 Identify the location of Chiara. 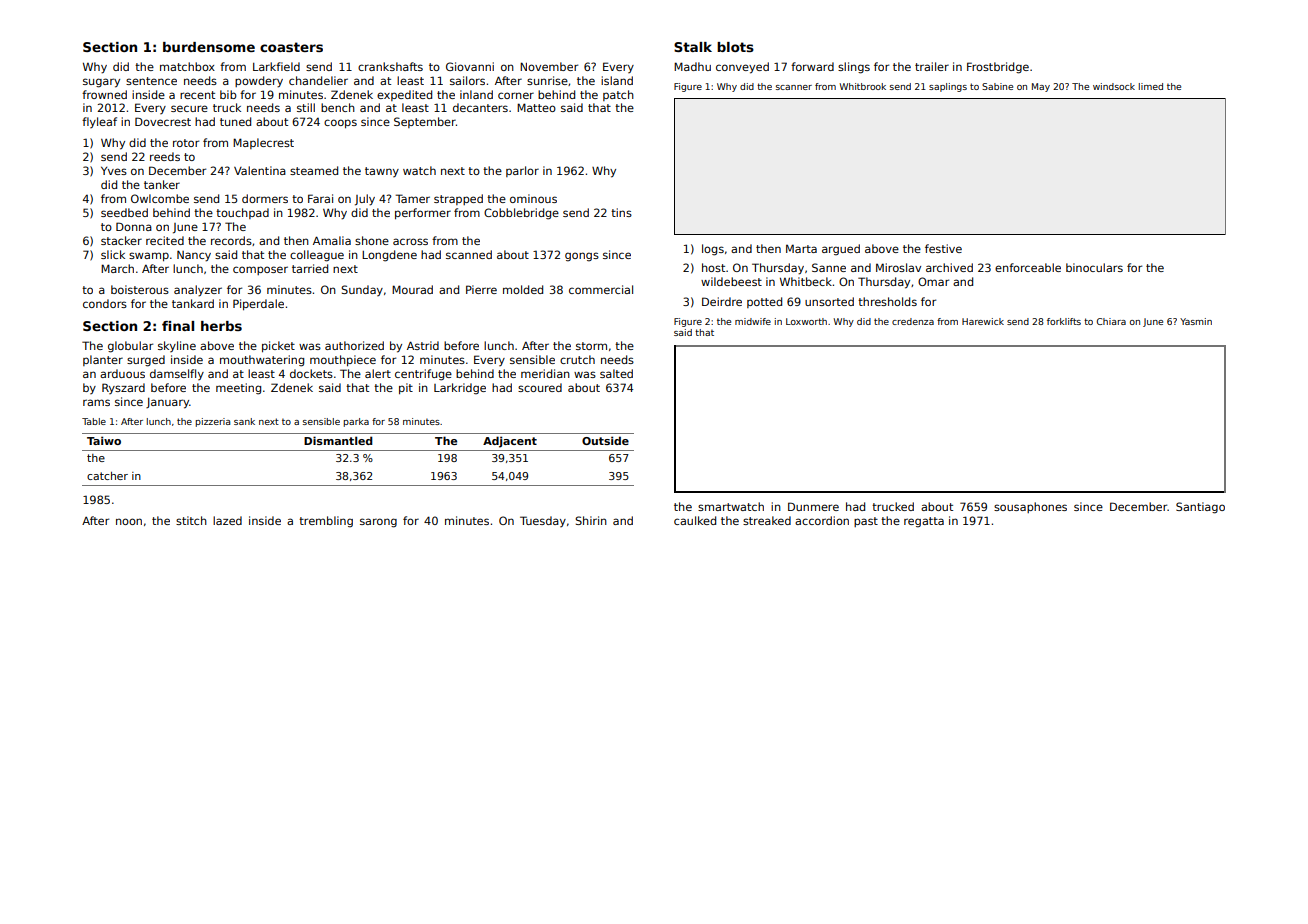
(1111, 321).
